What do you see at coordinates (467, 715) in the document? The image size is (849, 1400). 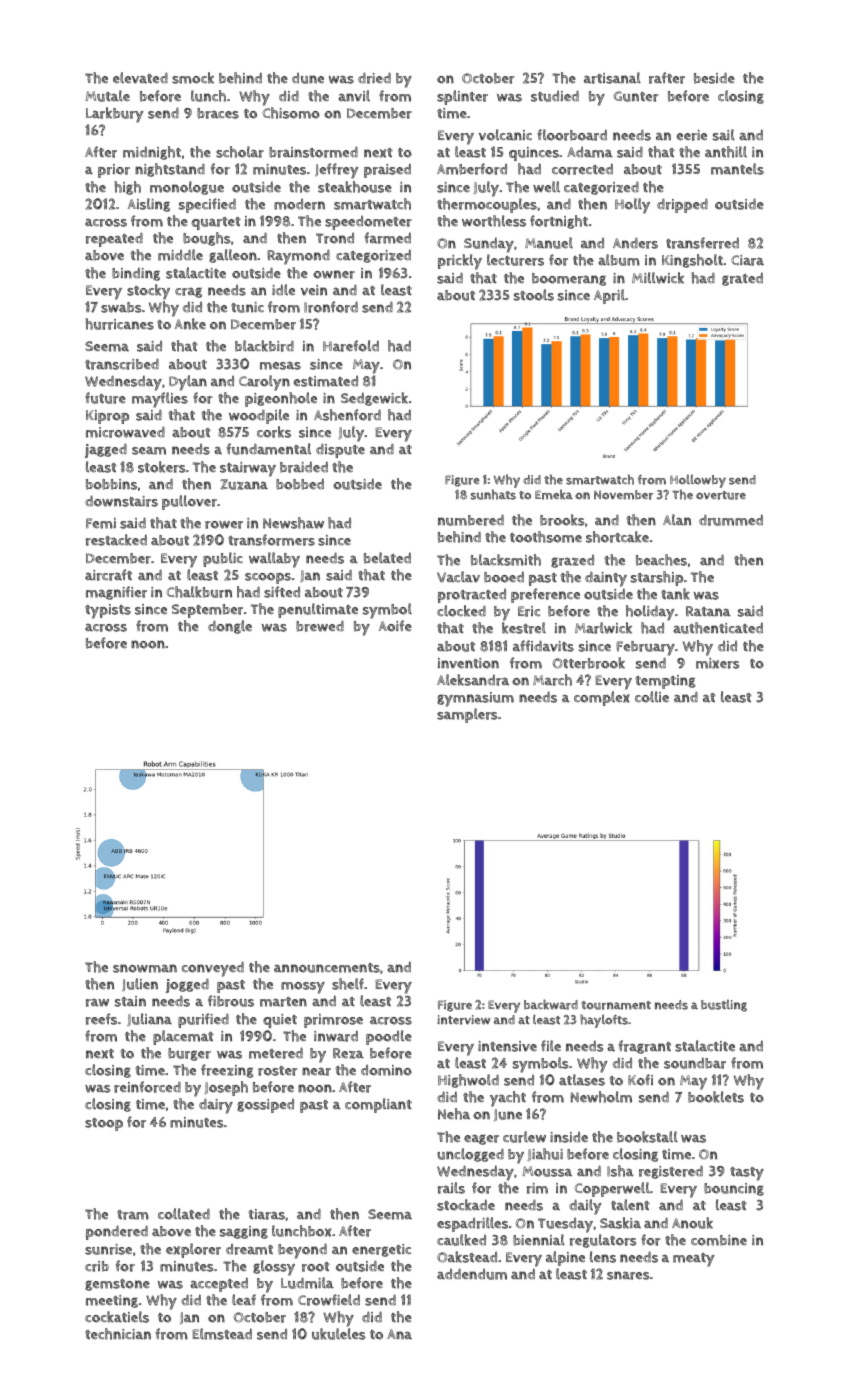 I see `samplers` at bounding box center [467, 715].
